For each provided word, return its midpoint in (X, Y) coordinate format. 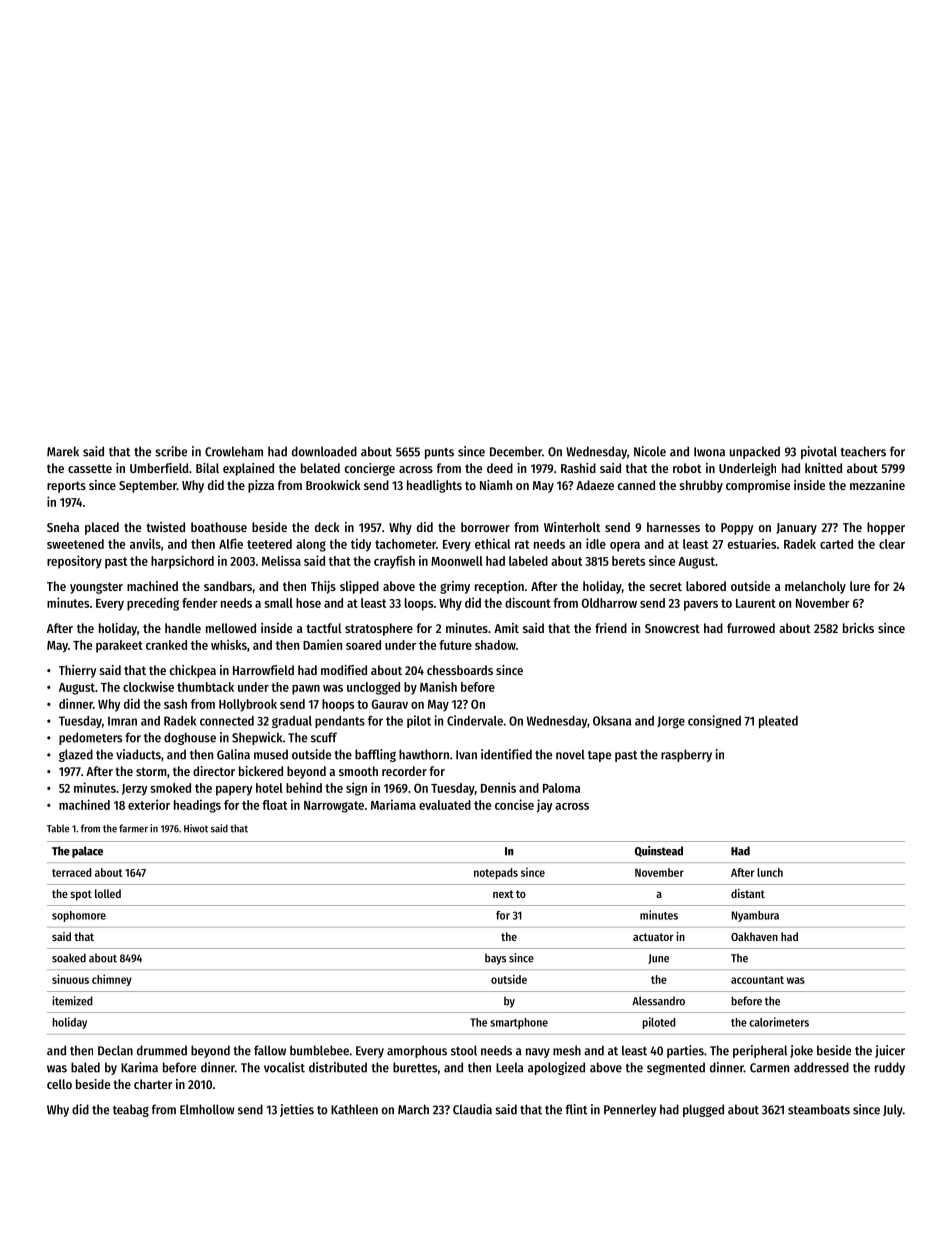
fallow (270, 1050)
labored (706, 586)
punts (439, 453)
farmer (133, 828)
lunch (770, 872)
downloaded (324, 451)
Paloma (561, 788)
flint (576, 1109)
